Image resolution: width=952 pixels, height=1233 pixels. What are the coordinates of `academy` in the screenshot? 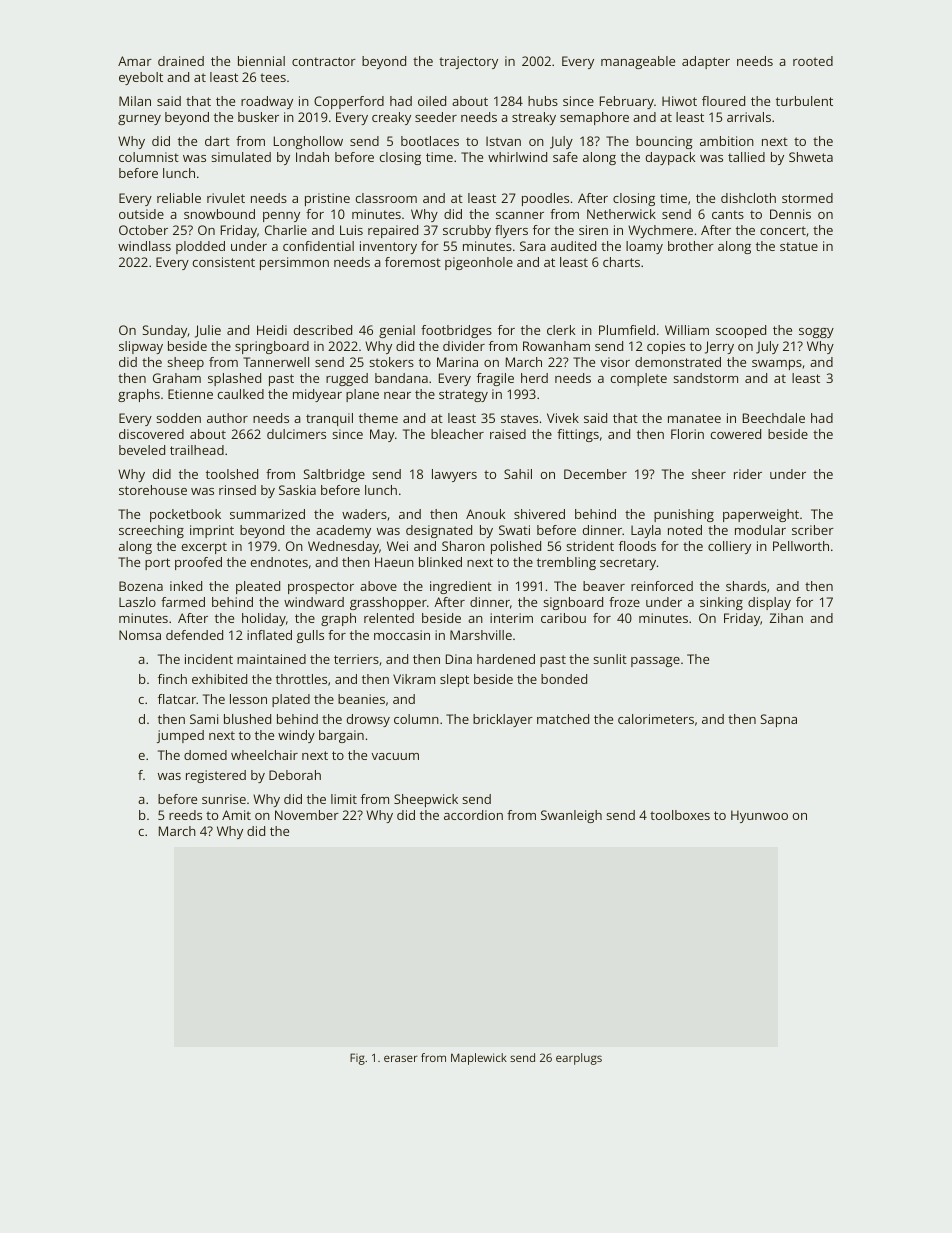 It's located at (343, 531).
